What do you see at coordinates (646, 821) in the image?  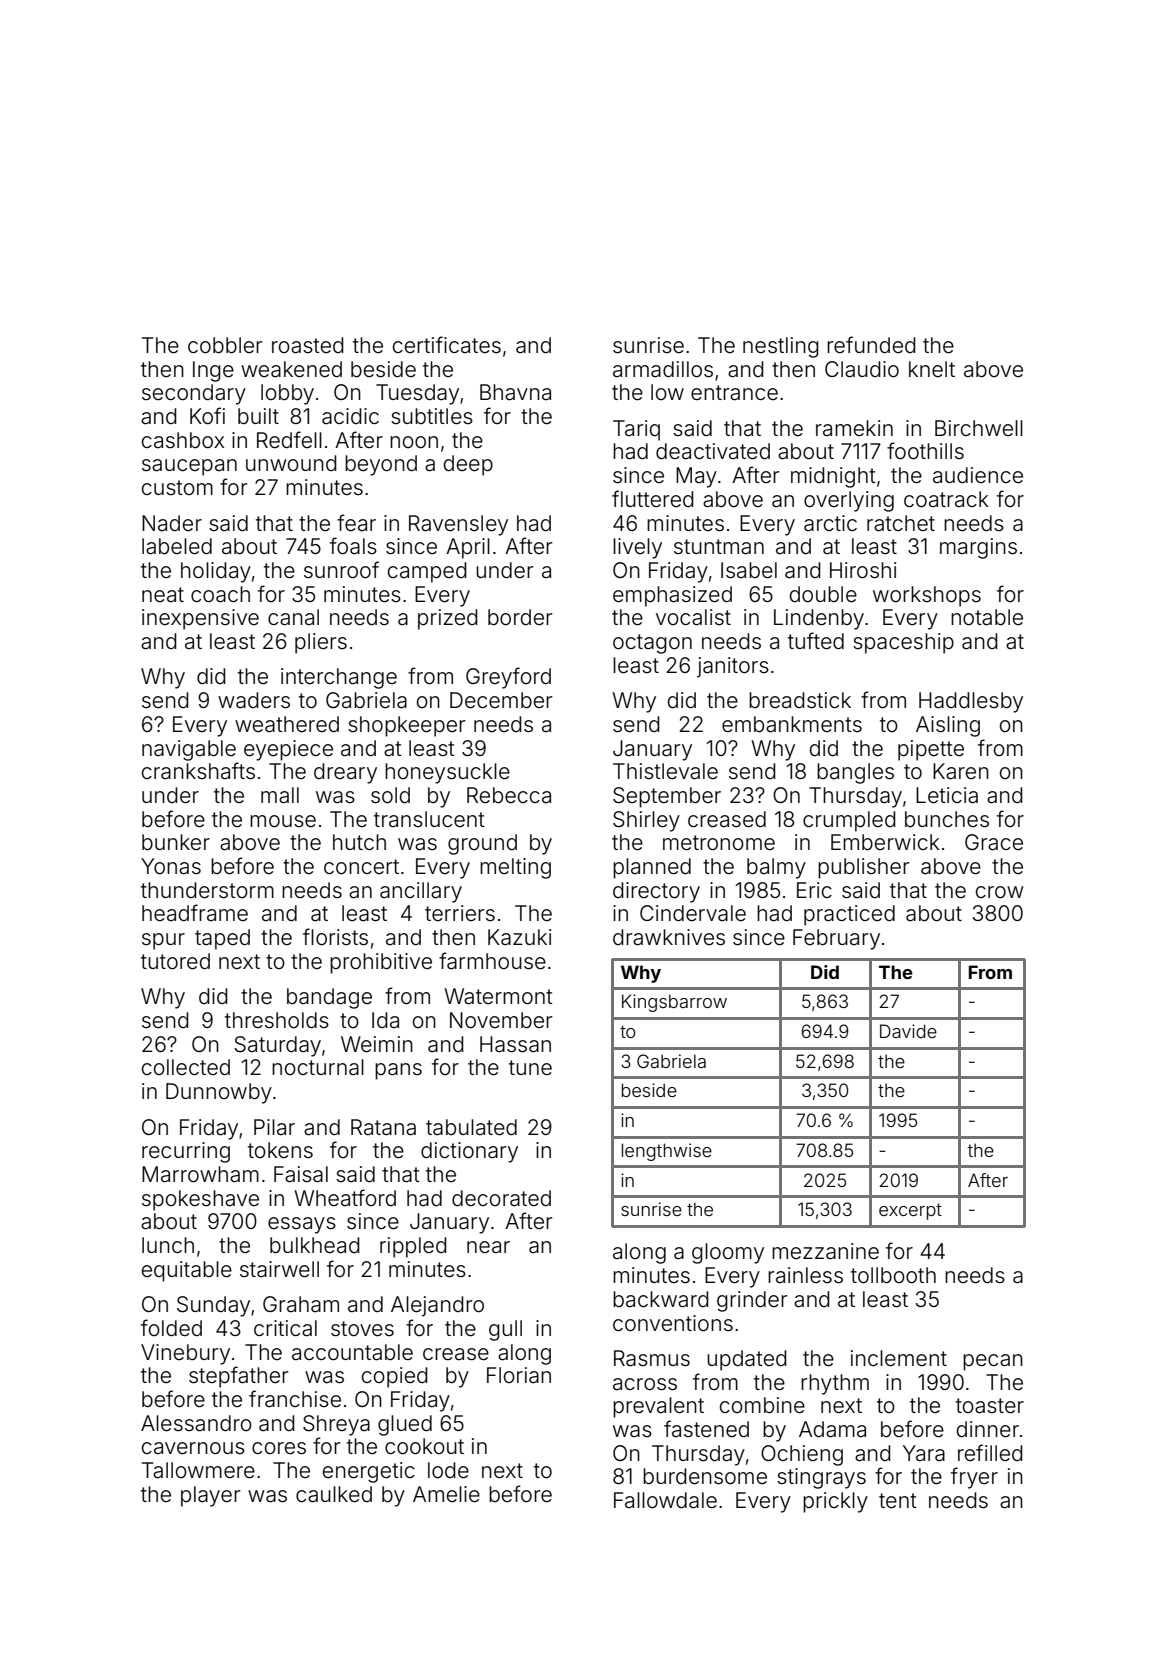 I see `Shirley` at bounding box center [646, 821].
